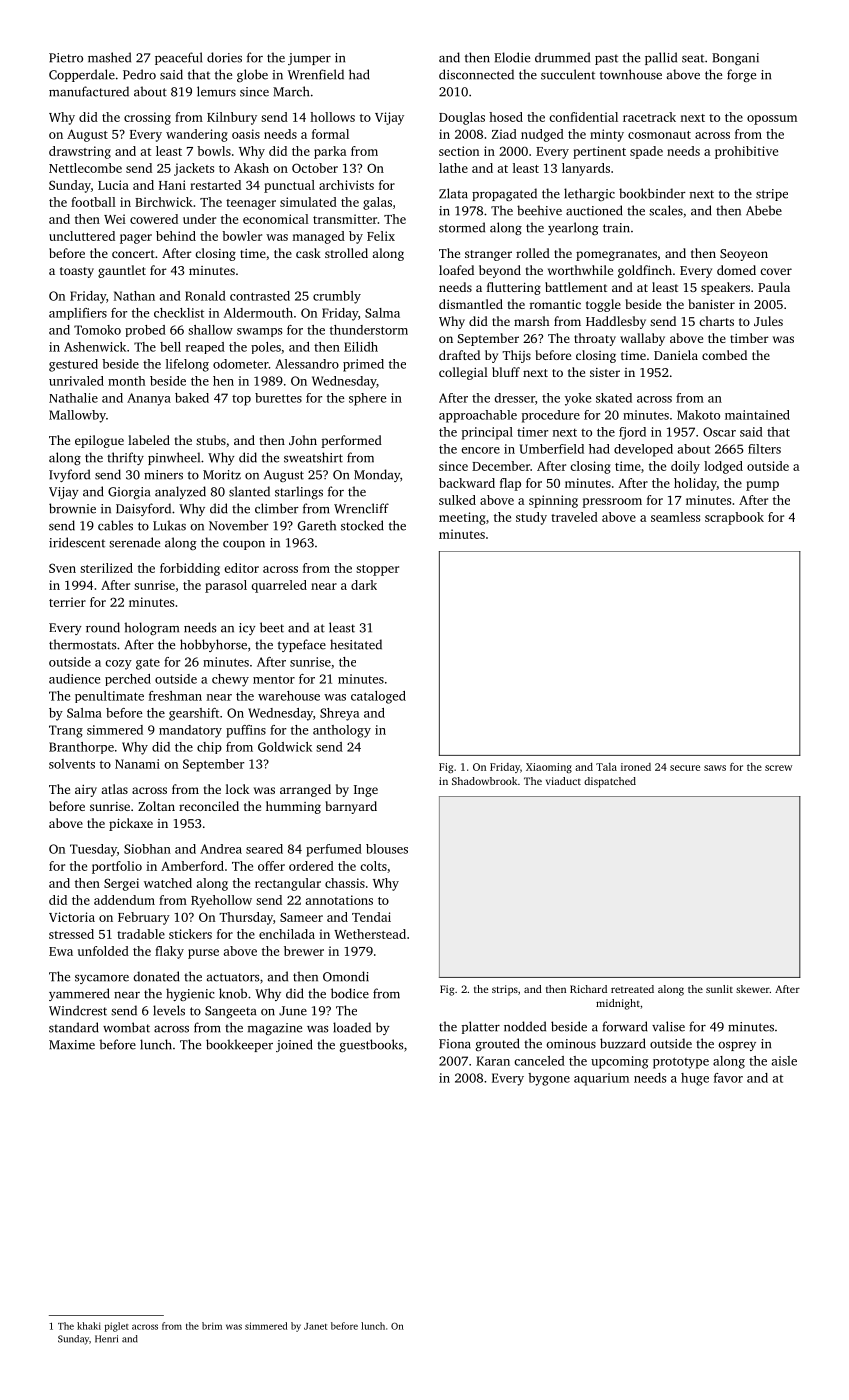 This document has height=1400, width=849. I want to click on screw, so click(778, 768).
